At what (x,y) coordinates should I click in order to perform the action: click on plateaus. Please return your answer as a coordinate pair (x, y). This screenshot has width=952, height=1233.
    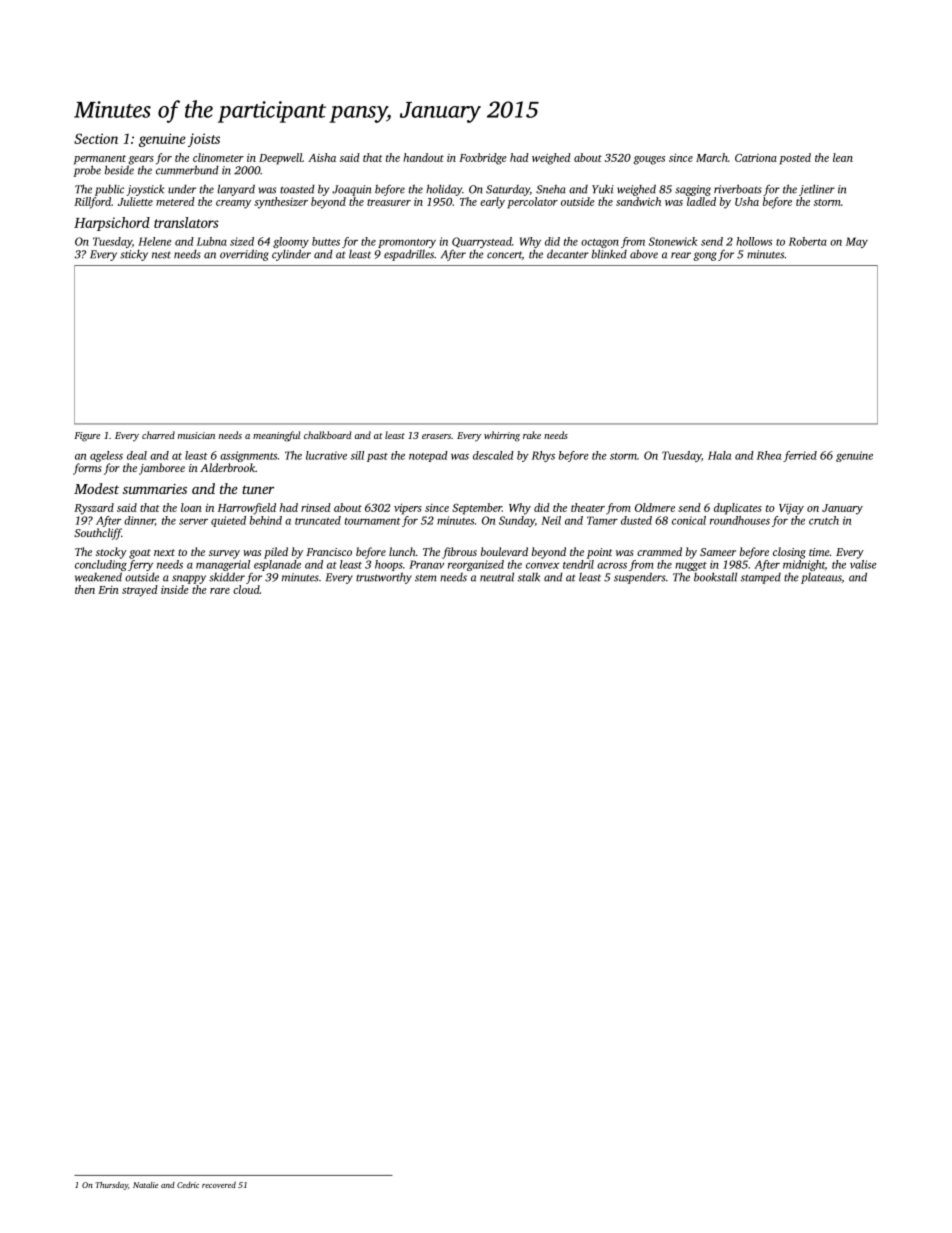
    Looking at the image, I should click on (821, 578).
